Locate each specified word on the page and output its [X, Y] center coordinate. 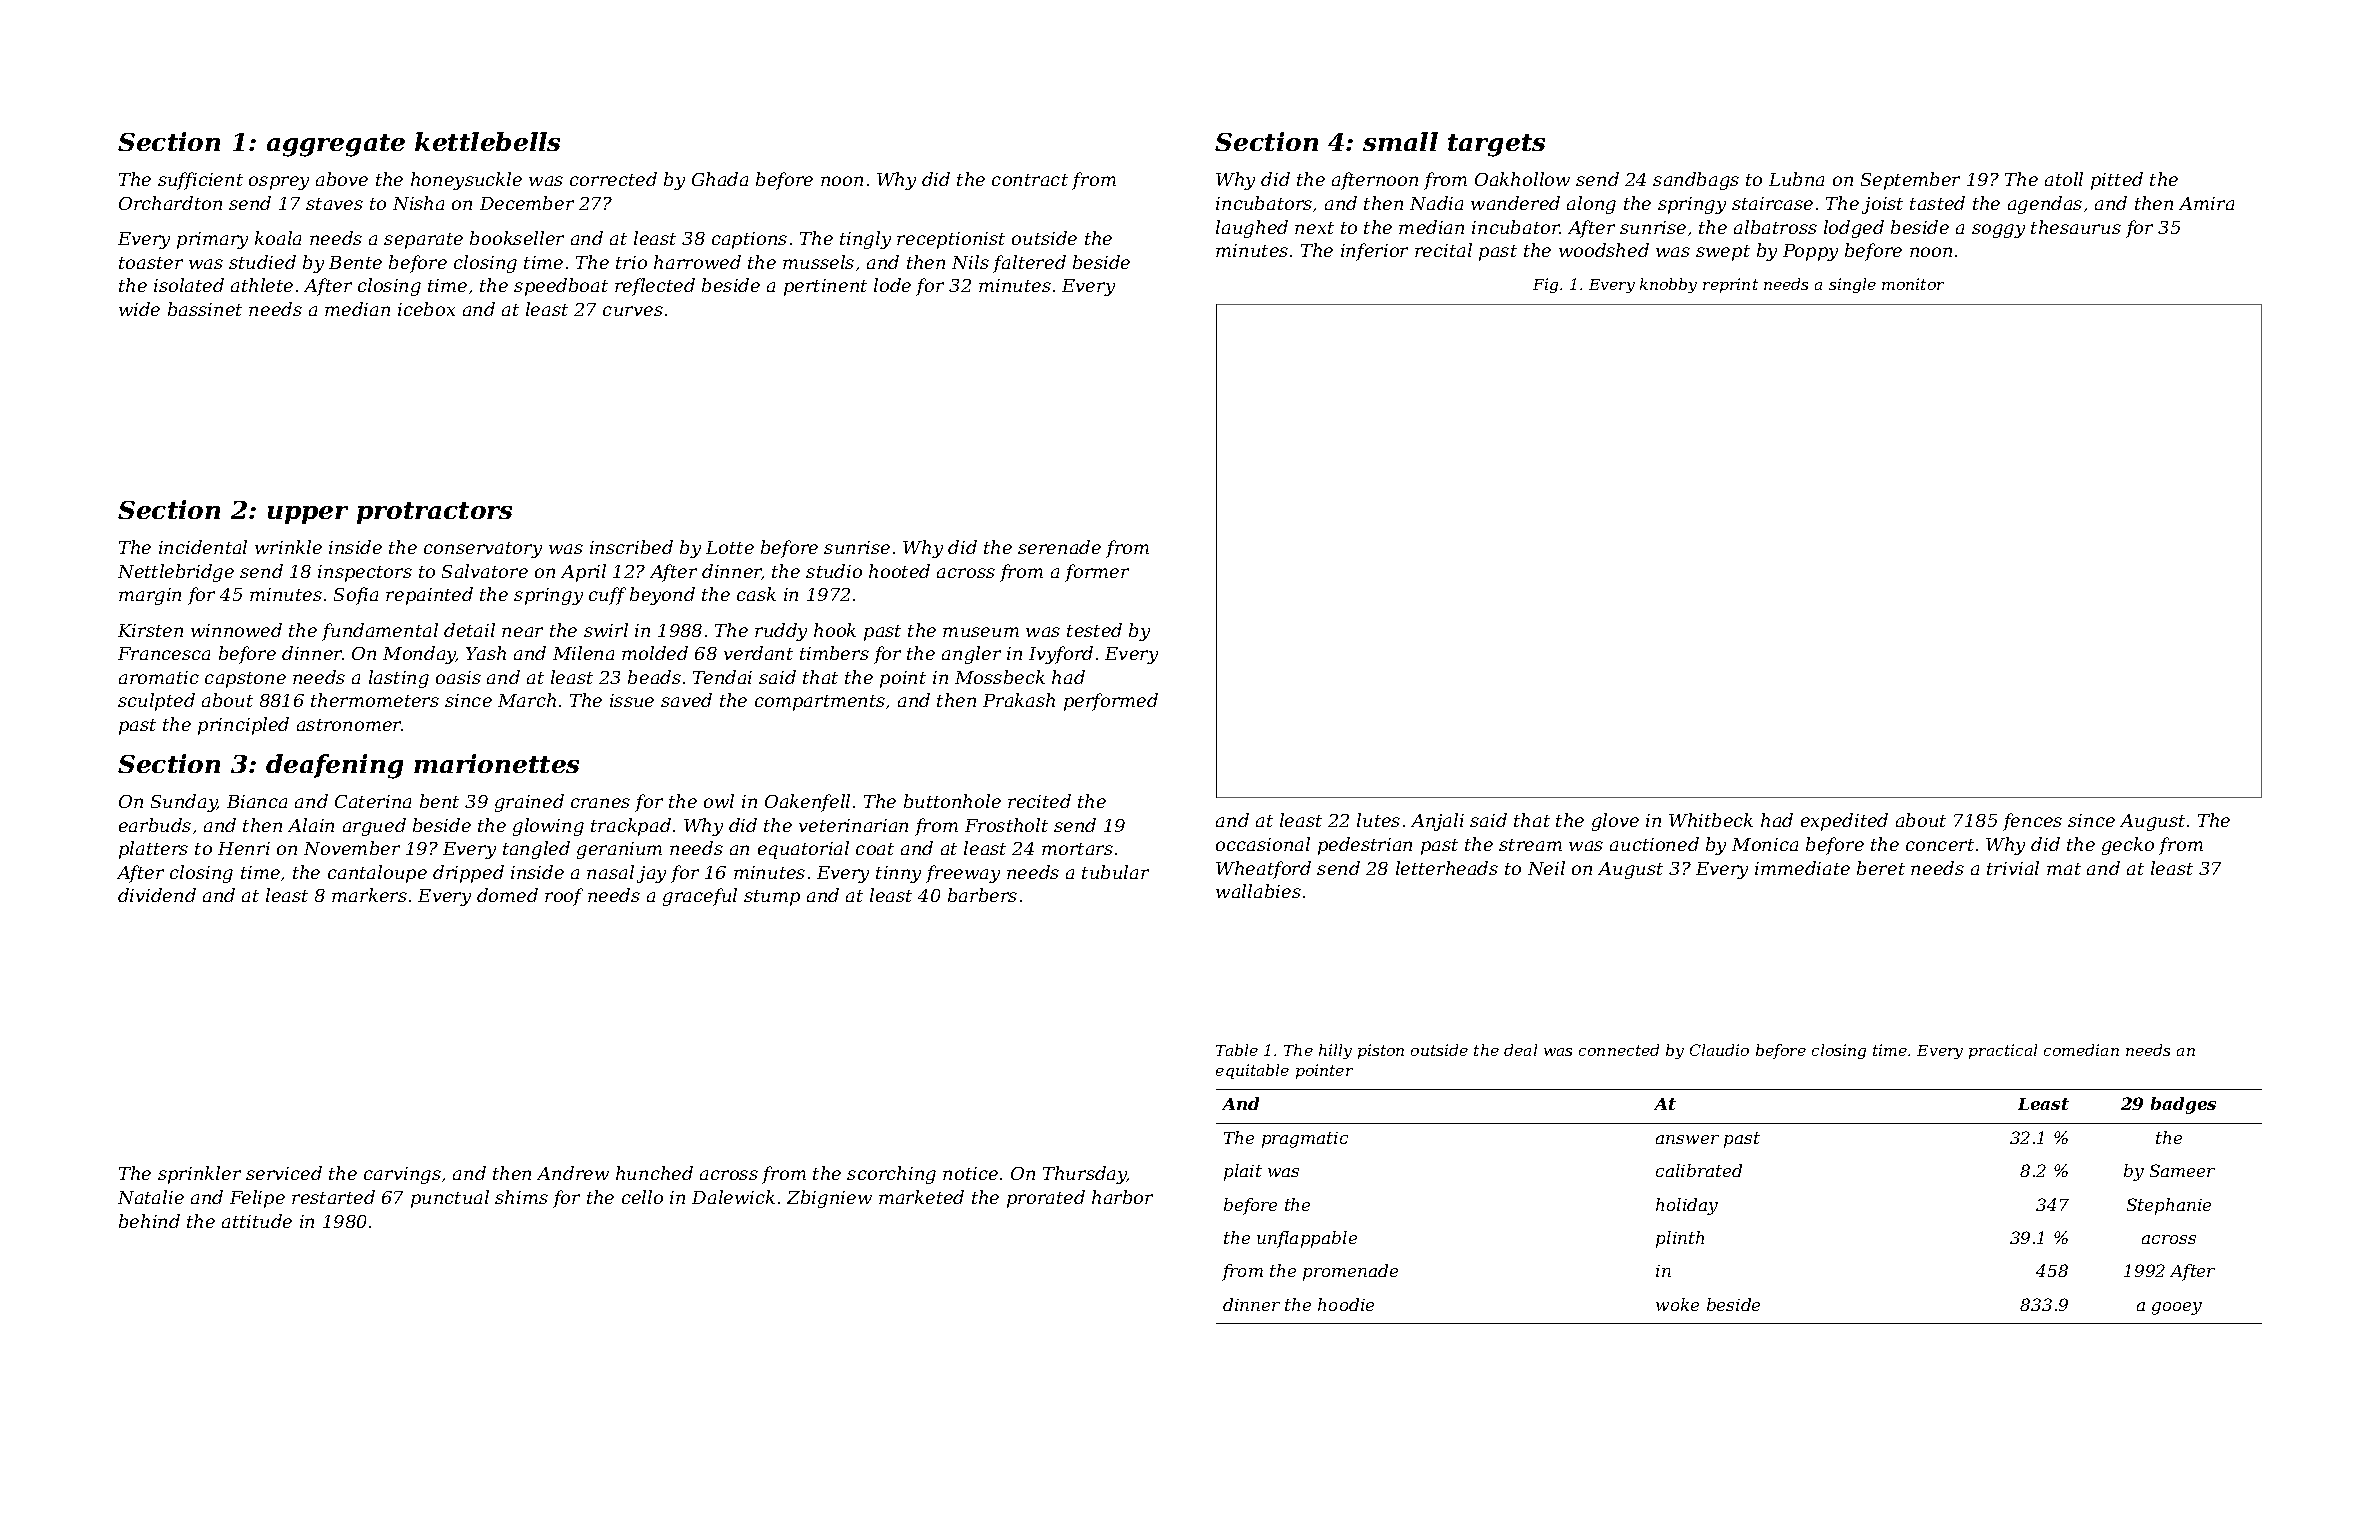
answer [1687, 1139]
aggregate [336, 145]
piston [1381, 1051]
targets [1496, 145]
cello [642, 1197]
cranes [600, 803]
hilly [1335, 1051]
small [1400, 141]
